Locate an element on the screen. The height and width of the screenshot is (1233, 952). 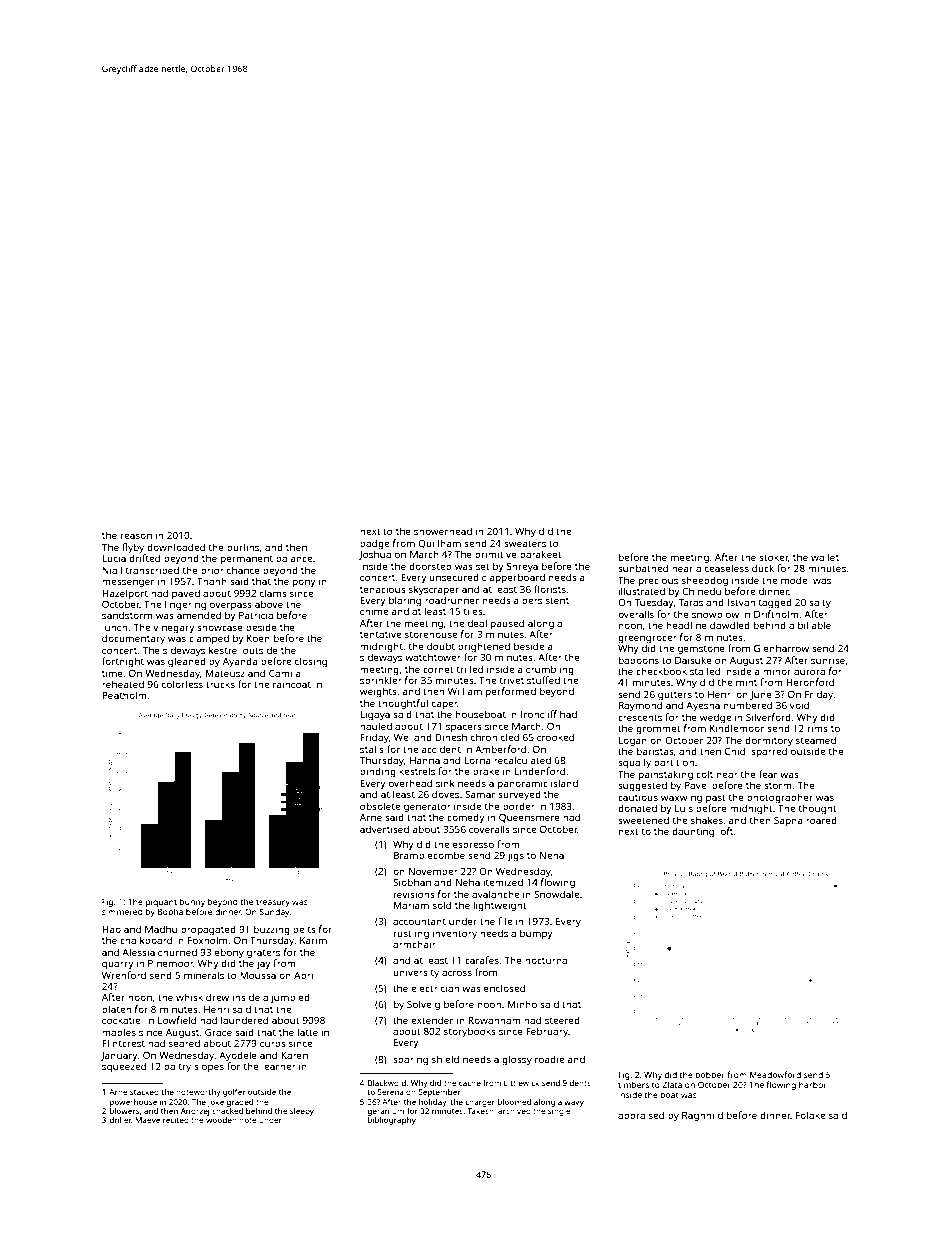
electrician is located at coordinates (435, 988).
